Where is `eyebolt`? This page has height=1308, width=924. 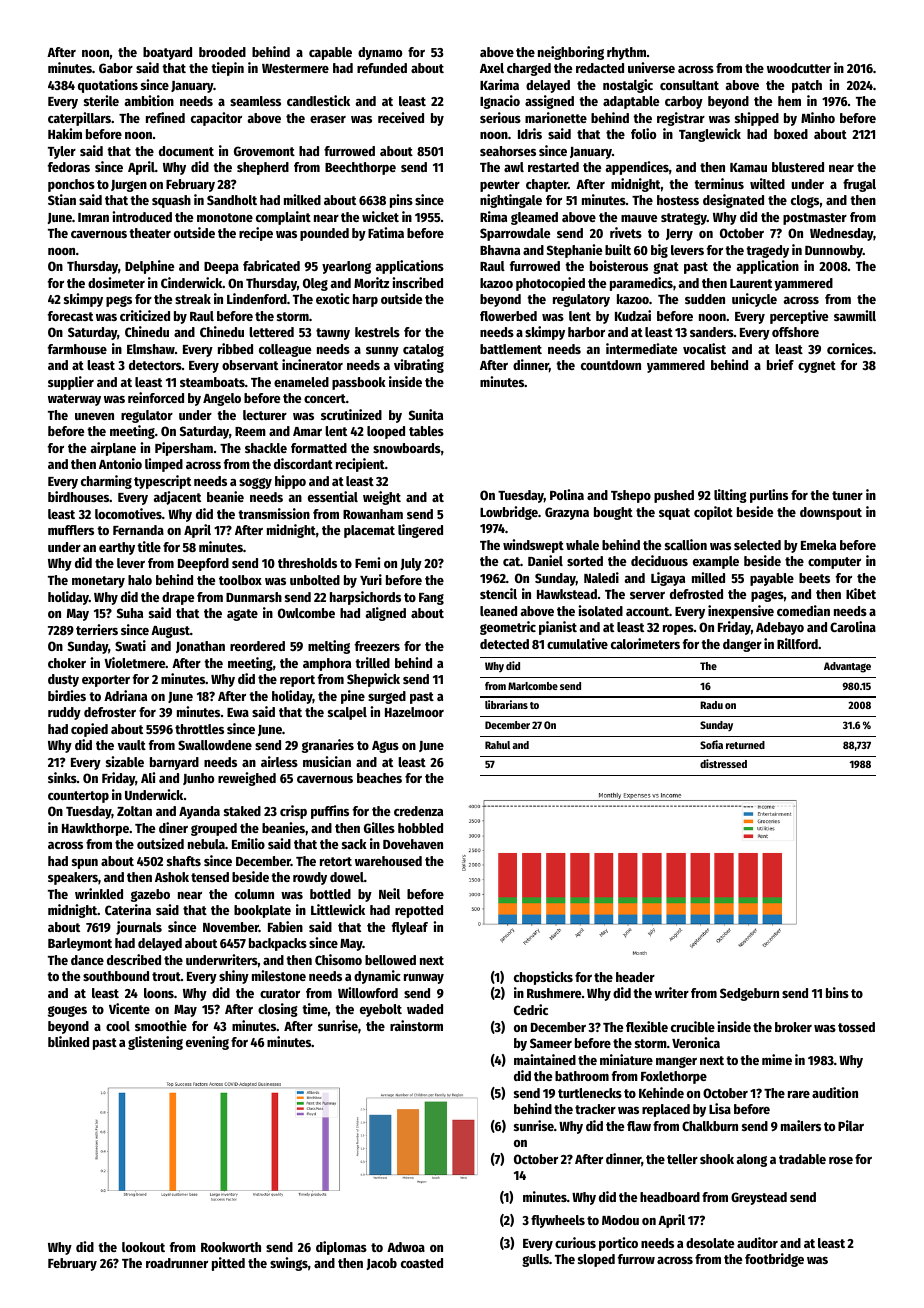
eyebolt is located at coordinates (381, 1010).
